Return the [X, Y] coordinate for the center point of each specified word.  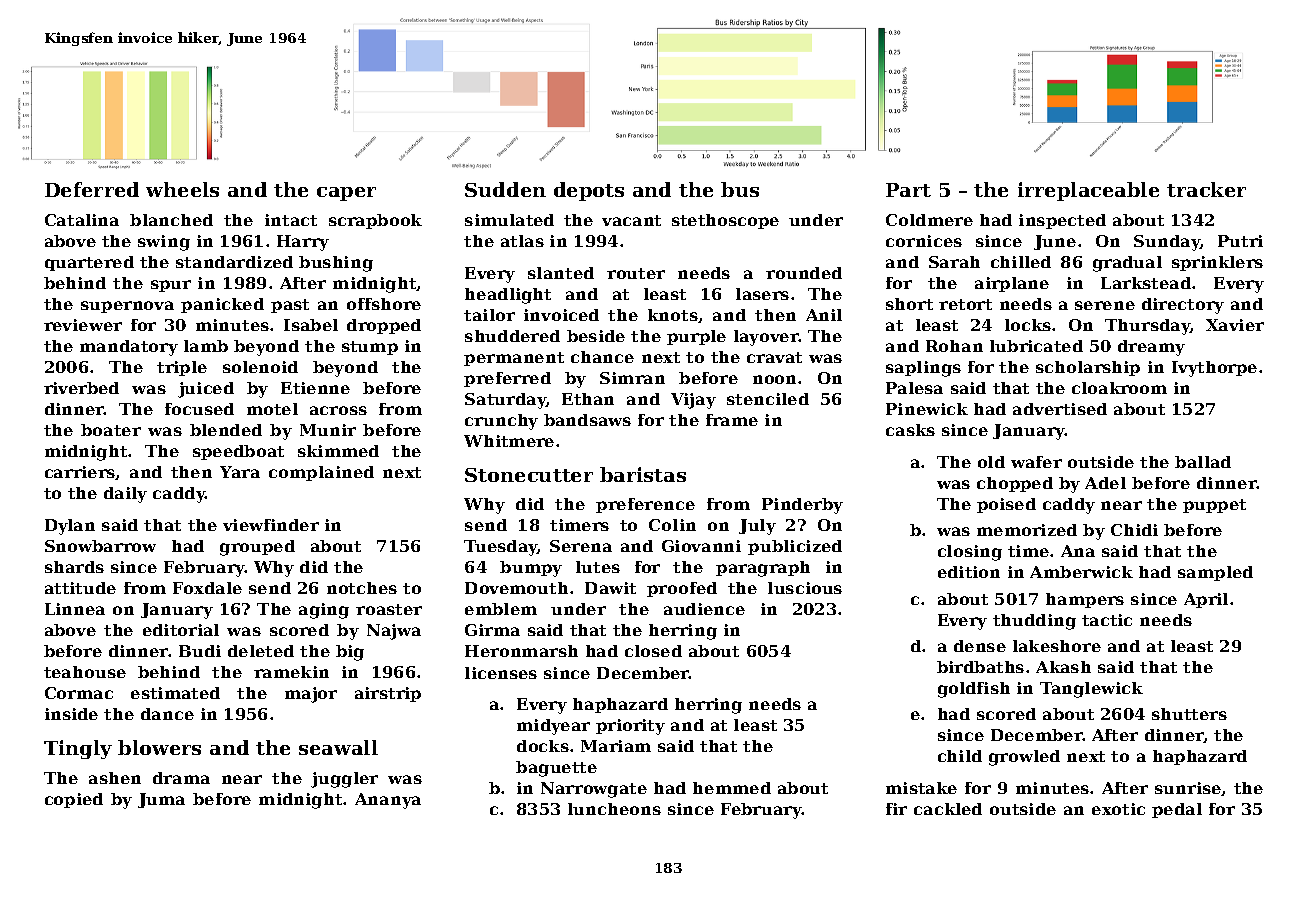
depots [589, 191]
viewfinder [271, 525]
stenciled [768, 399]
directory [1183, 306]
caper [346, 194]
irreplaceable [1088, 191]
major [311, 695]
